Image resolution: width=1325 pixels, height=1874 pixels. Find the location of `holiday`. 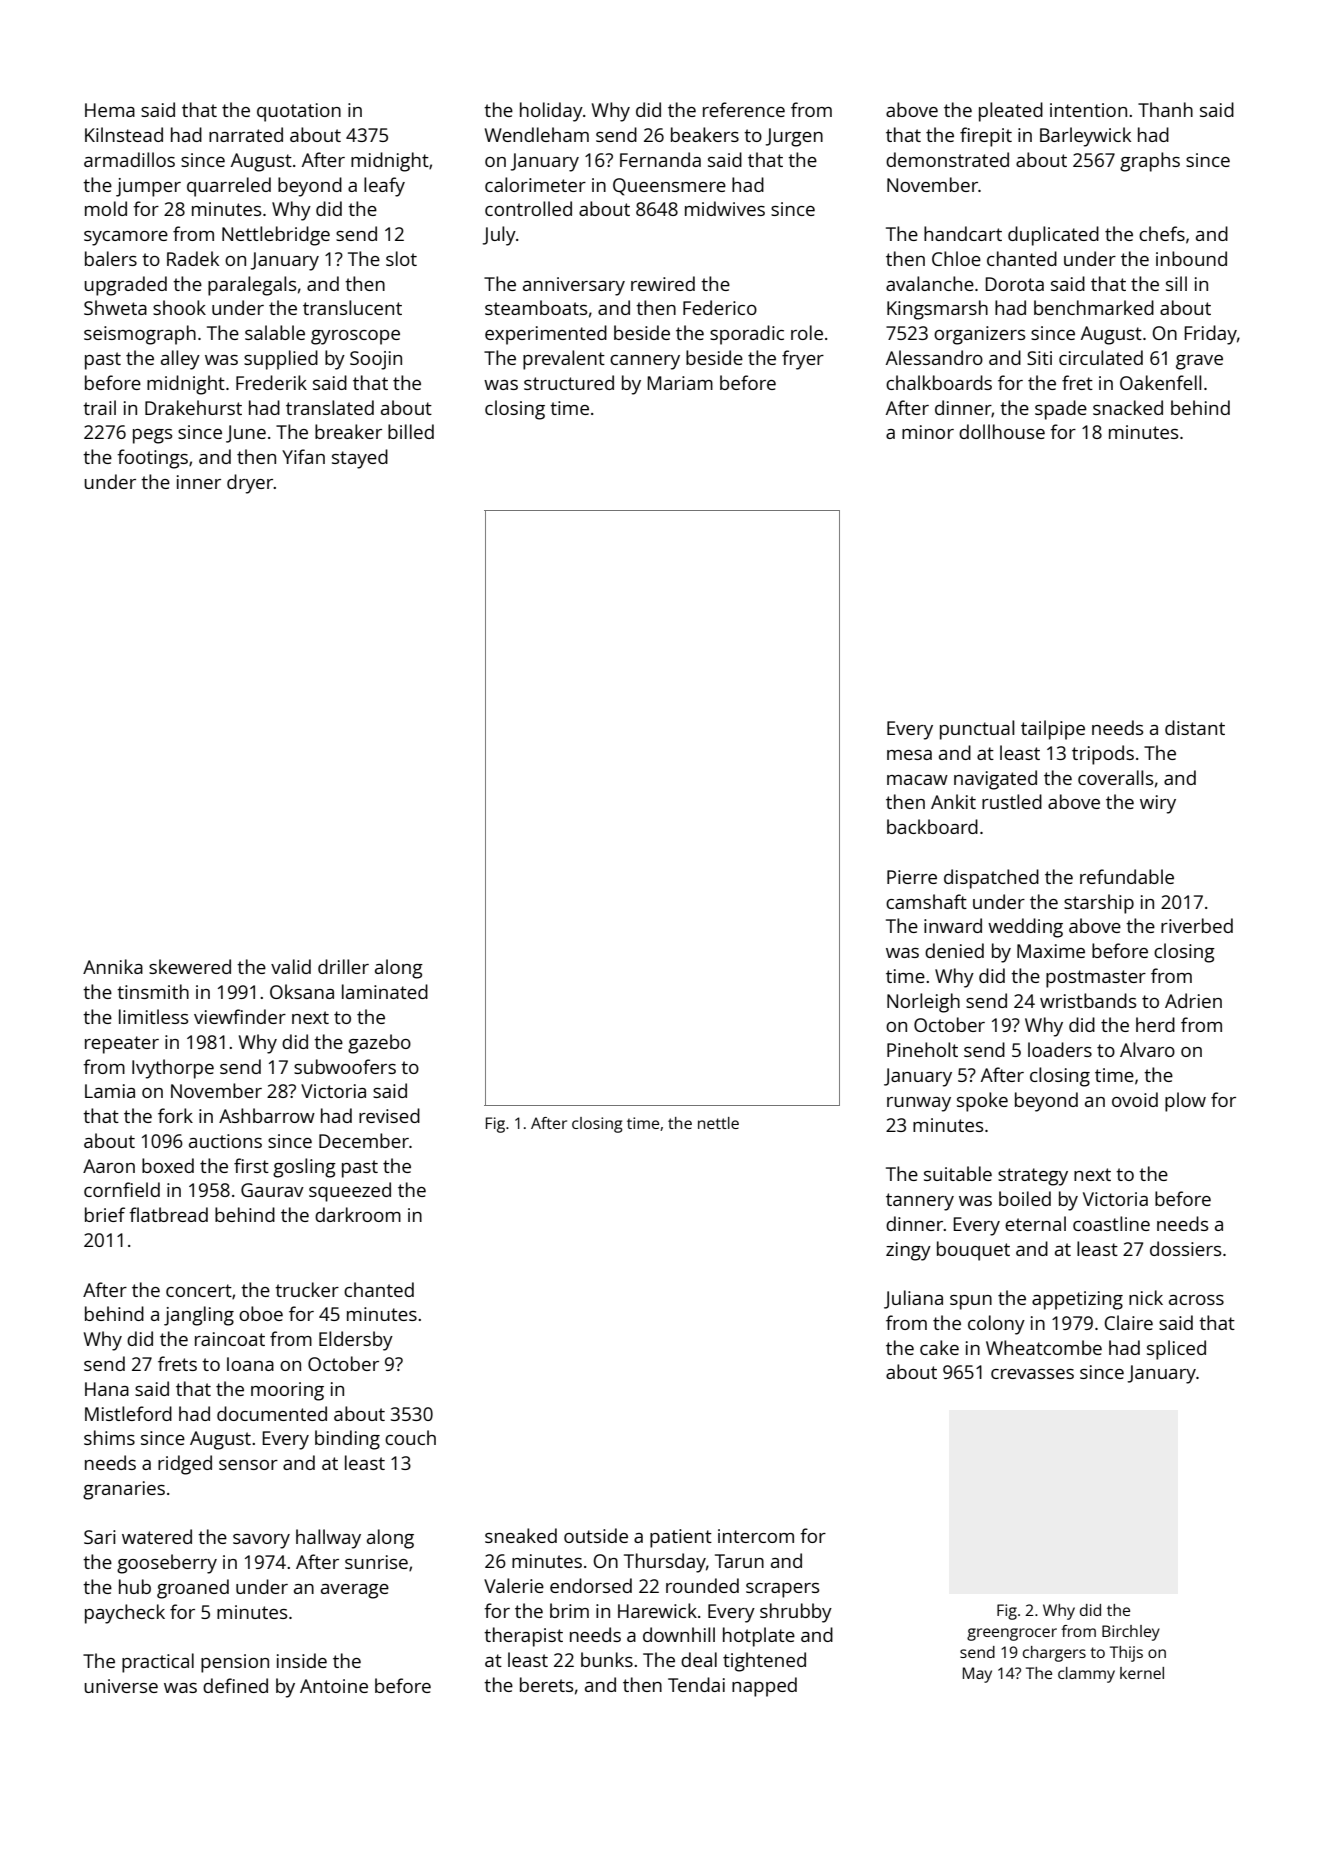

holiday is located at coordinates (551, 112).
